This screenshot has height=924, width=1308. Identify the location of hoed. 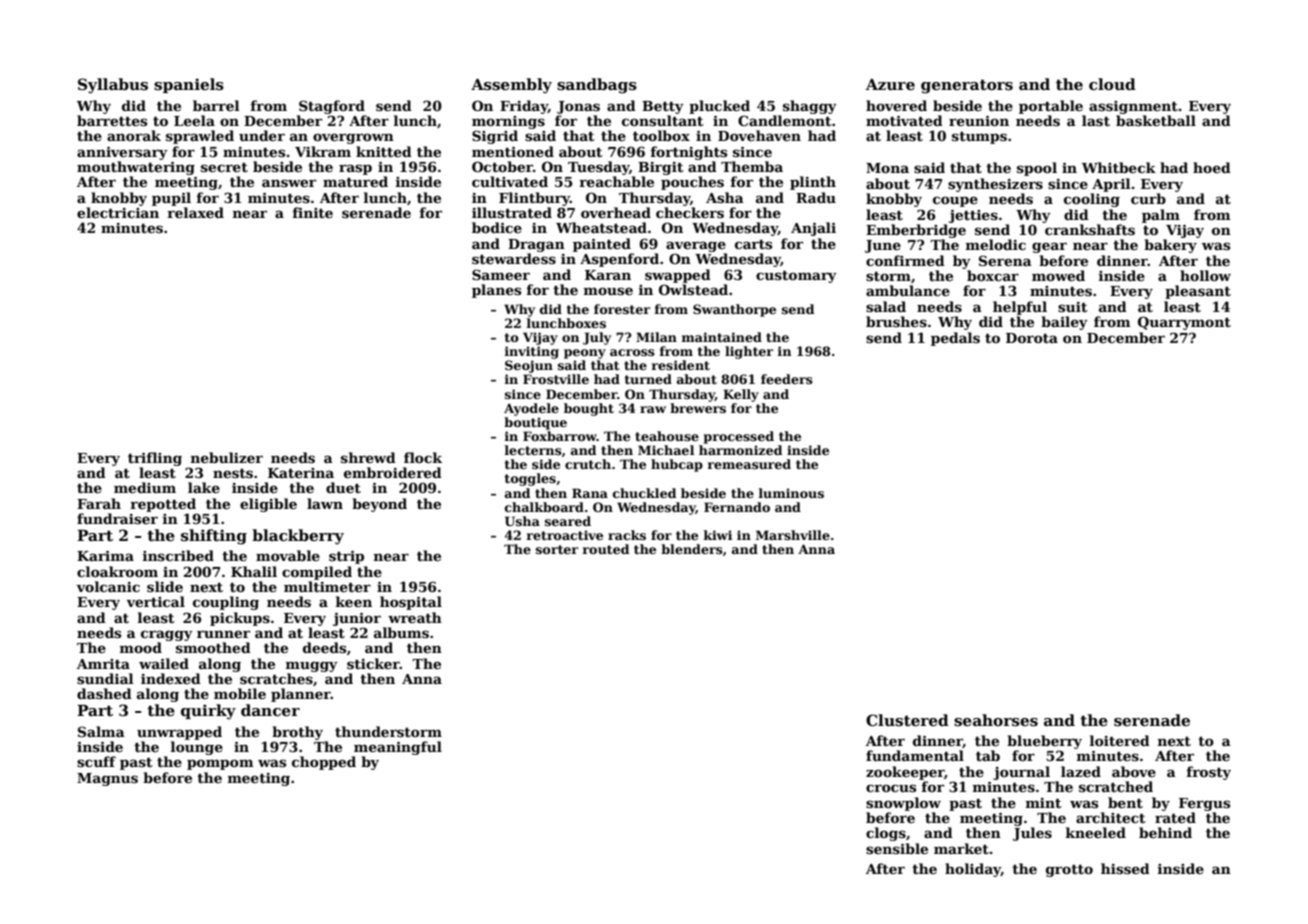
(1212, 167).
